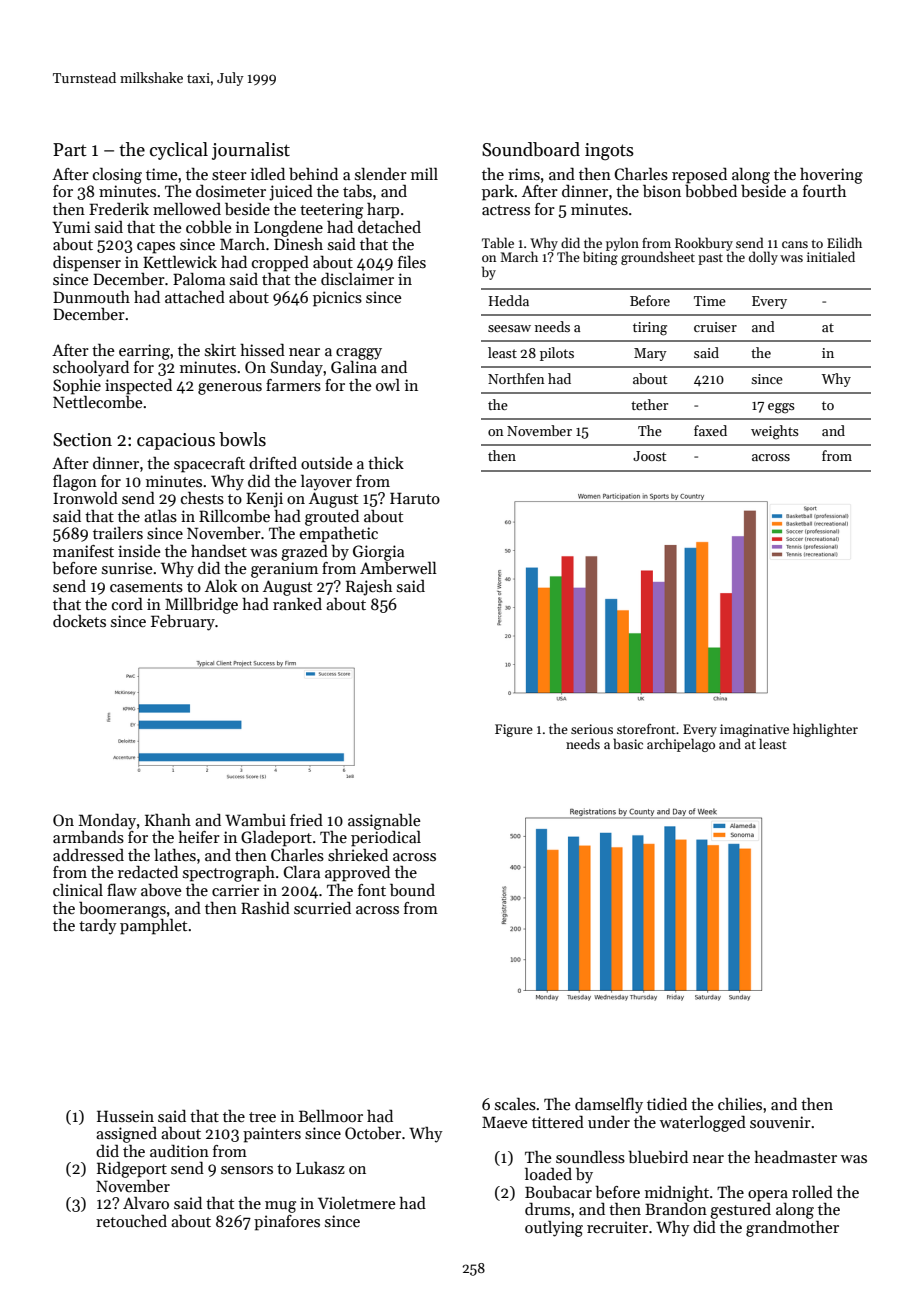 The width and height of the document is (924, 1311). Describe the element at coordinates (831, 175) in the document. I see `hovering` at that location.
